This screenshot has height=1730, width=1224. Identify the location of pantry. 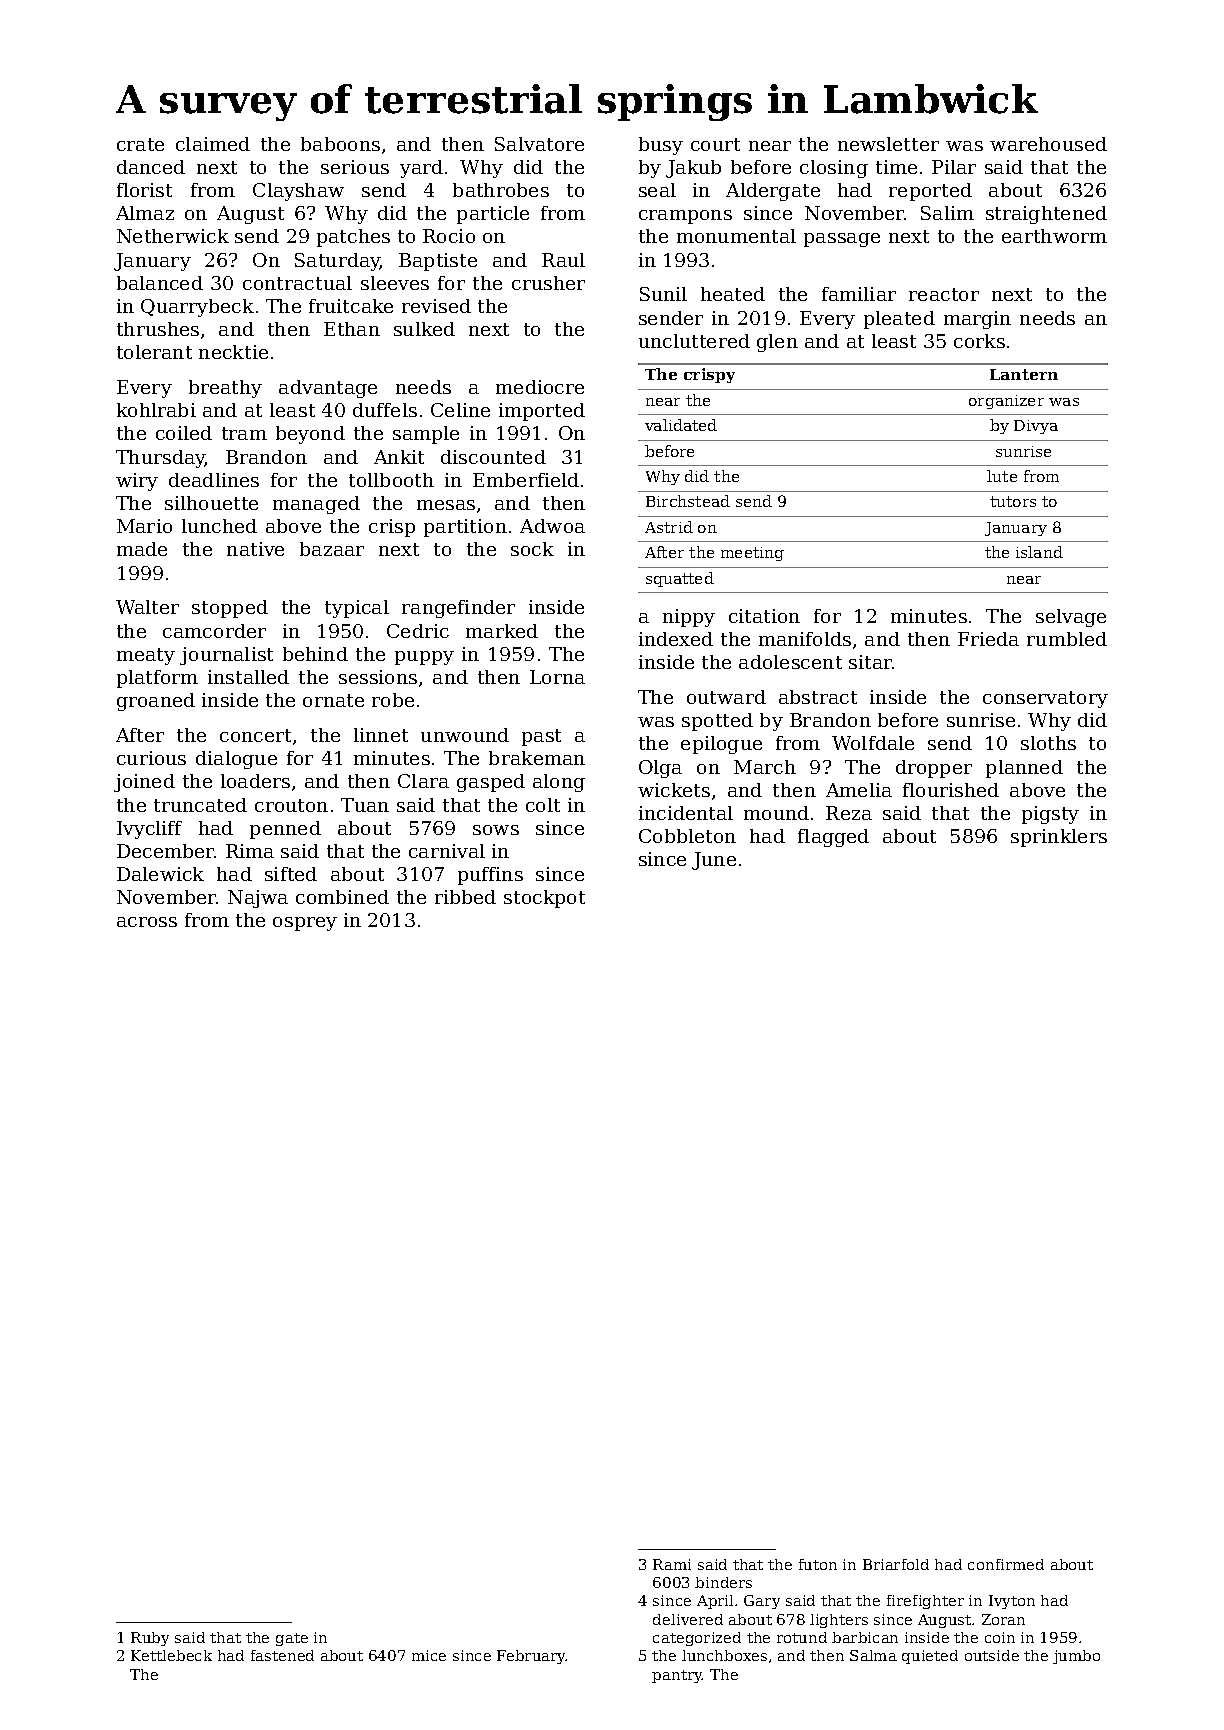
(677, 1676).
